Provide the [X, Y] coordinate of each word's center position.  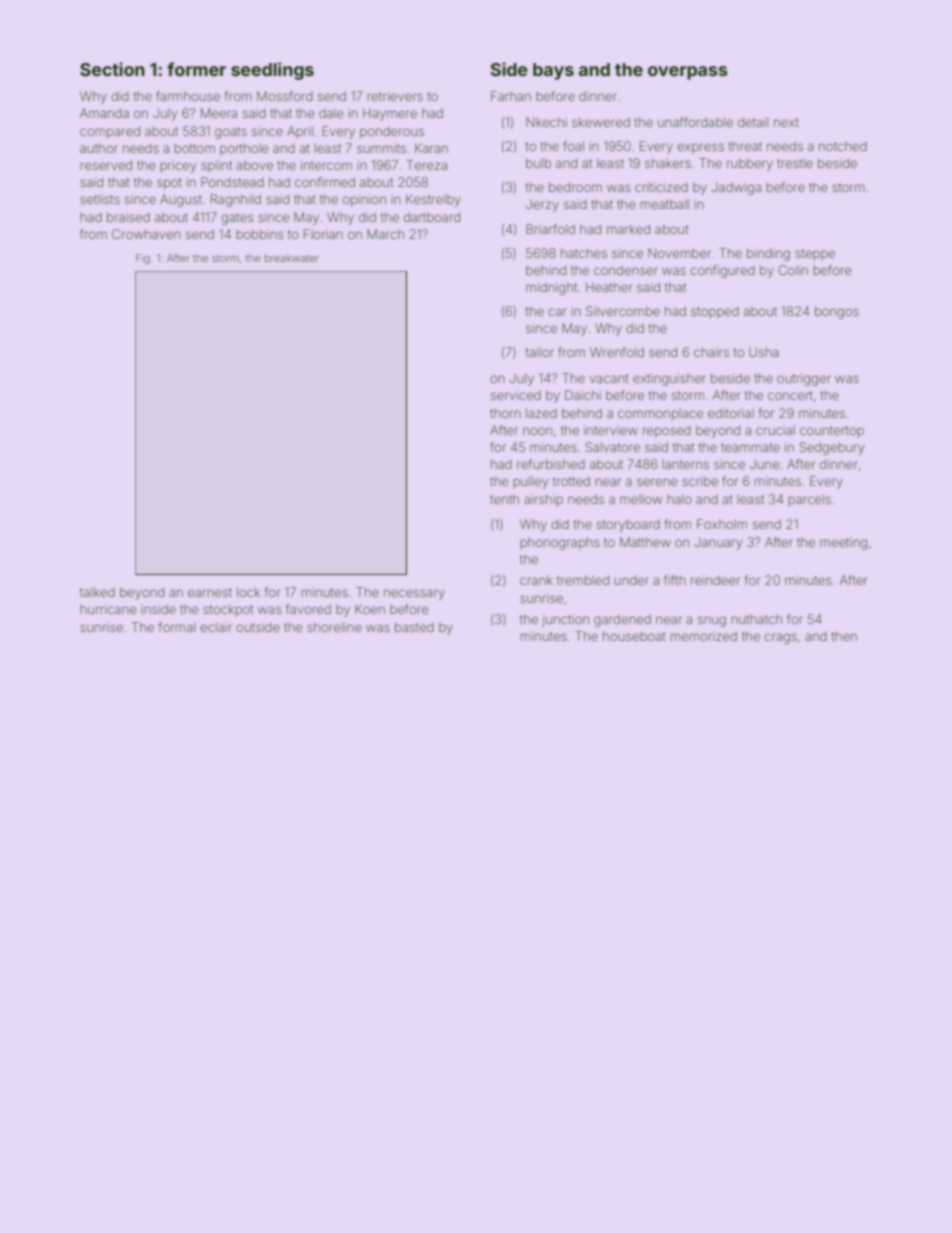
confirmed [325, 182]
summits [381, 148]
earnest [210, 592]
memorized [704, 636]
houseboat [634, 636]
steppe [815, 255]
